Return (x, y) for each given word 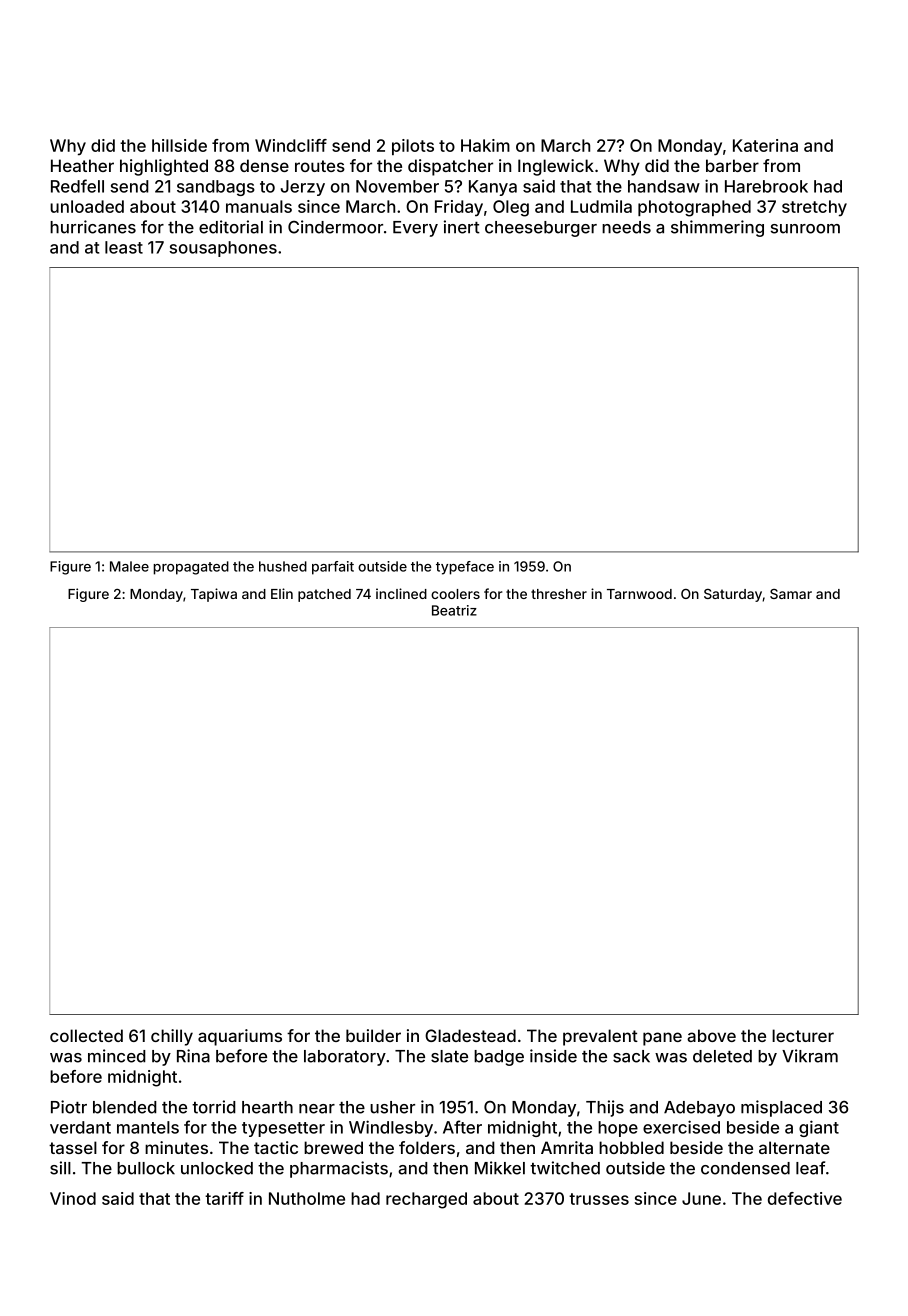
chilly (172, 1037)
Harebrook (766, 186)
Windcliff (291, 145)
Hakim (485, 145)
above (711, 1035)
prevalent (600, 1037)
